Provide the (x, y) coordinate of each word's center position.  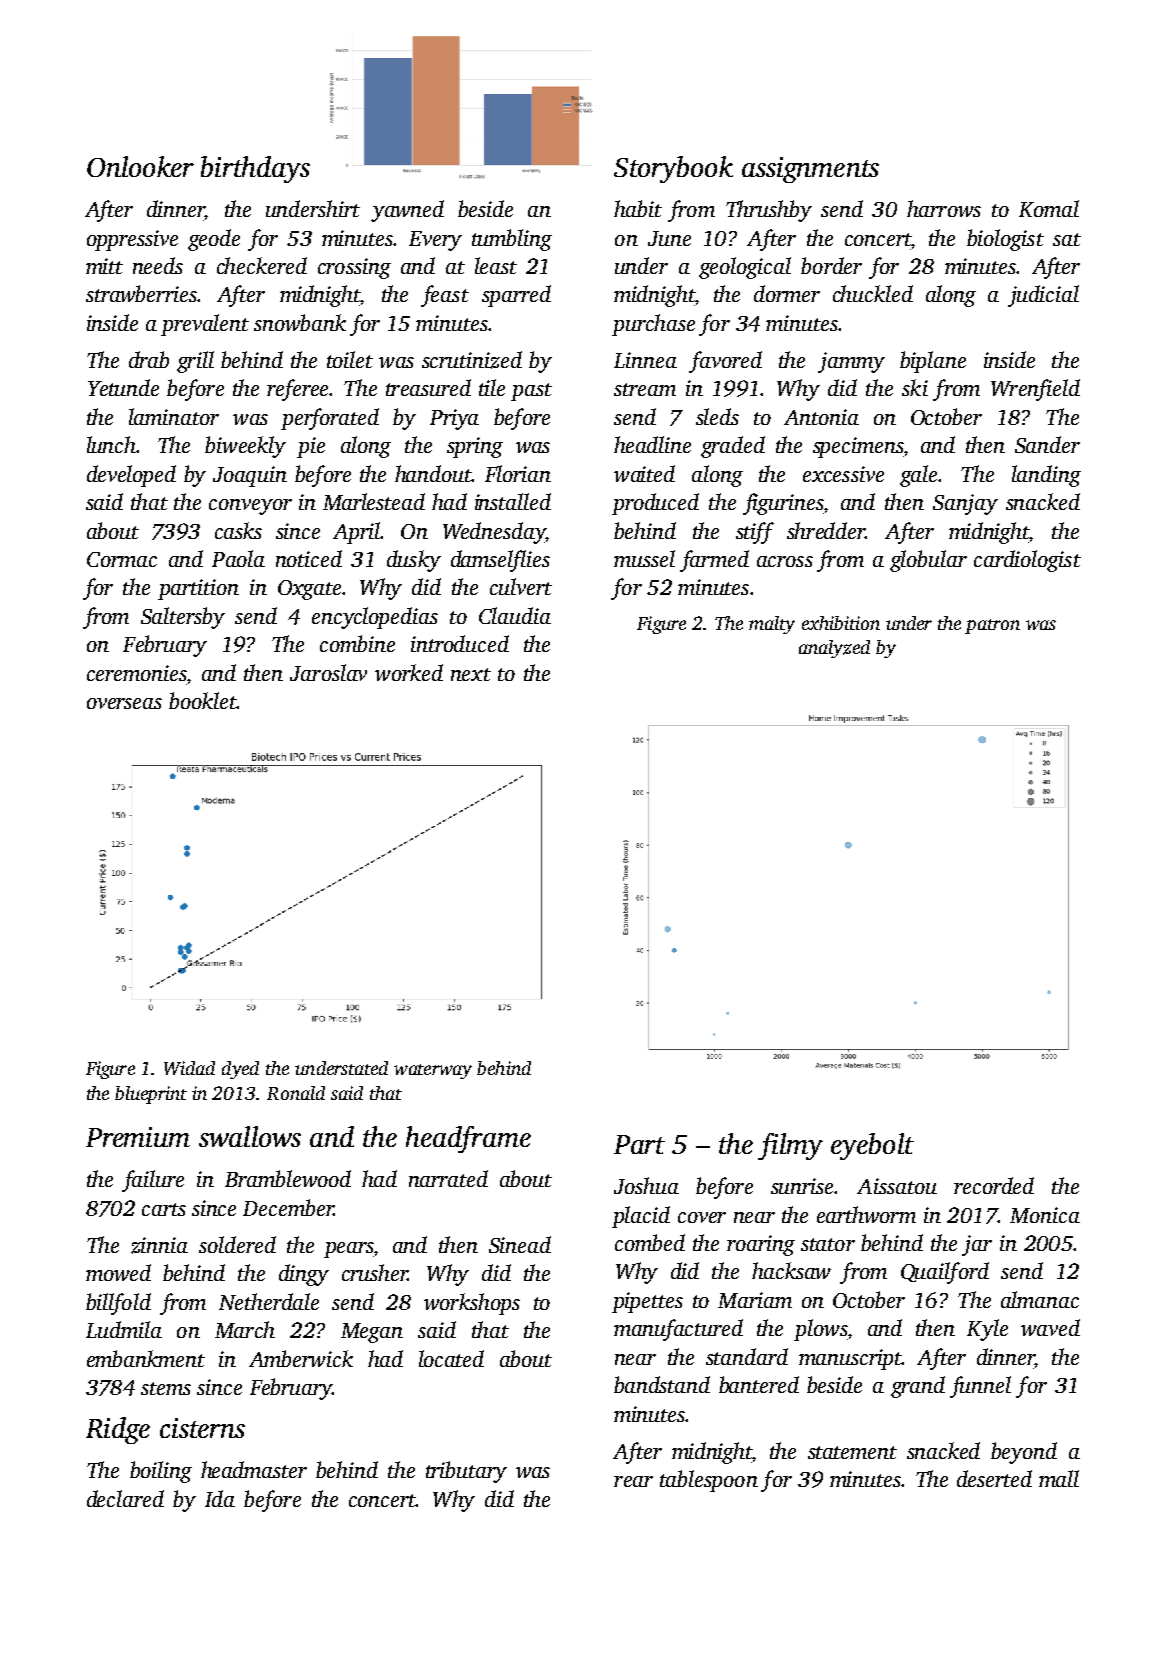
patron (992, 626)
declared (125, 1498)
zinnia (159, 1245)
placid (641, 1217)
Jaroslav (328, 672)
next (471, 674)
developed (131, 476)
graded (733, 447)
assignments (810, 170)
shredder (826, 530)
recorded (994, 1185)
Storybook (673, 169)
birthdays (255, 169)
